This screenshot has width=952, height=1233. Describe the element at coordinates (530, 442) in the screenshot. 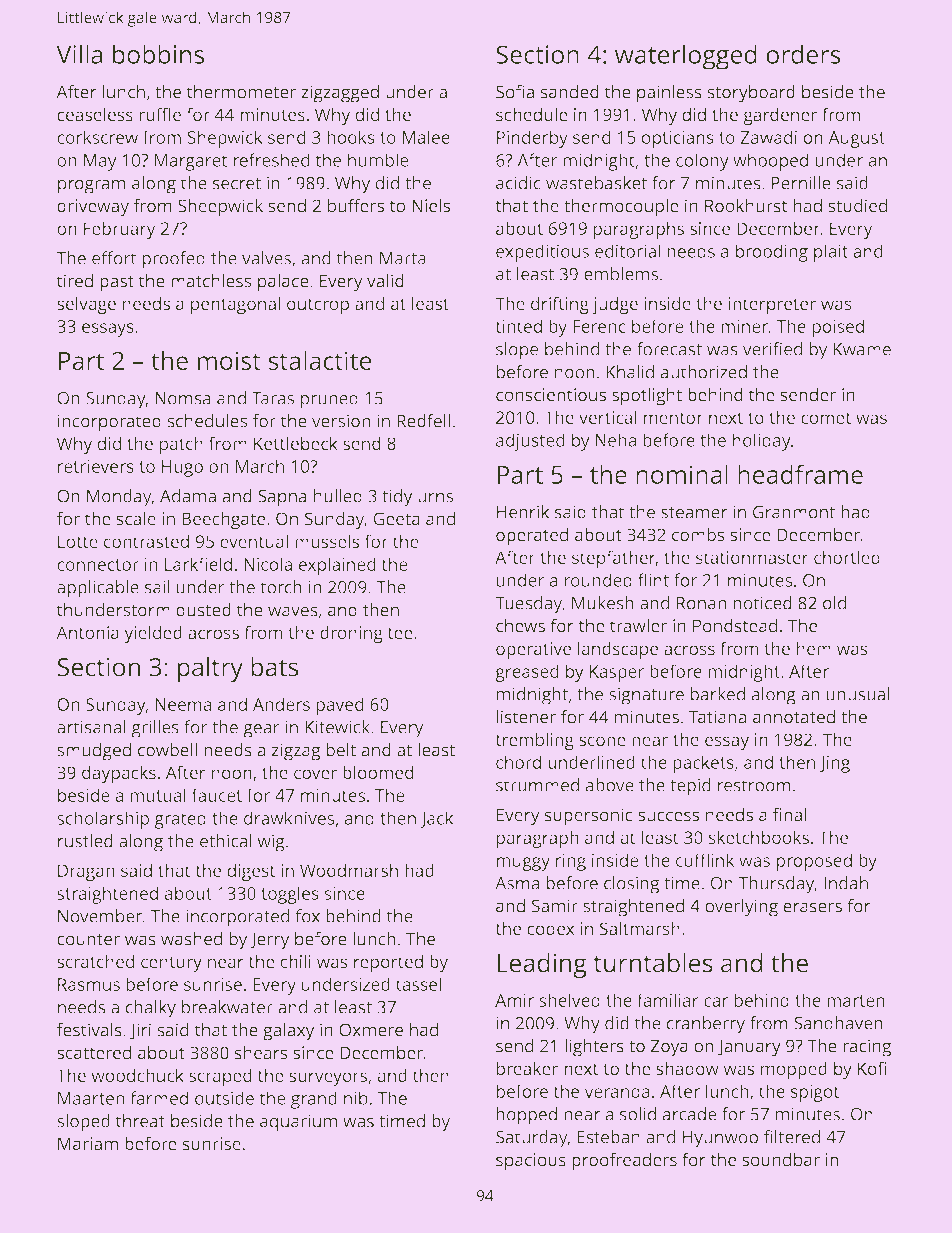

I see `adjusted` at that location.
